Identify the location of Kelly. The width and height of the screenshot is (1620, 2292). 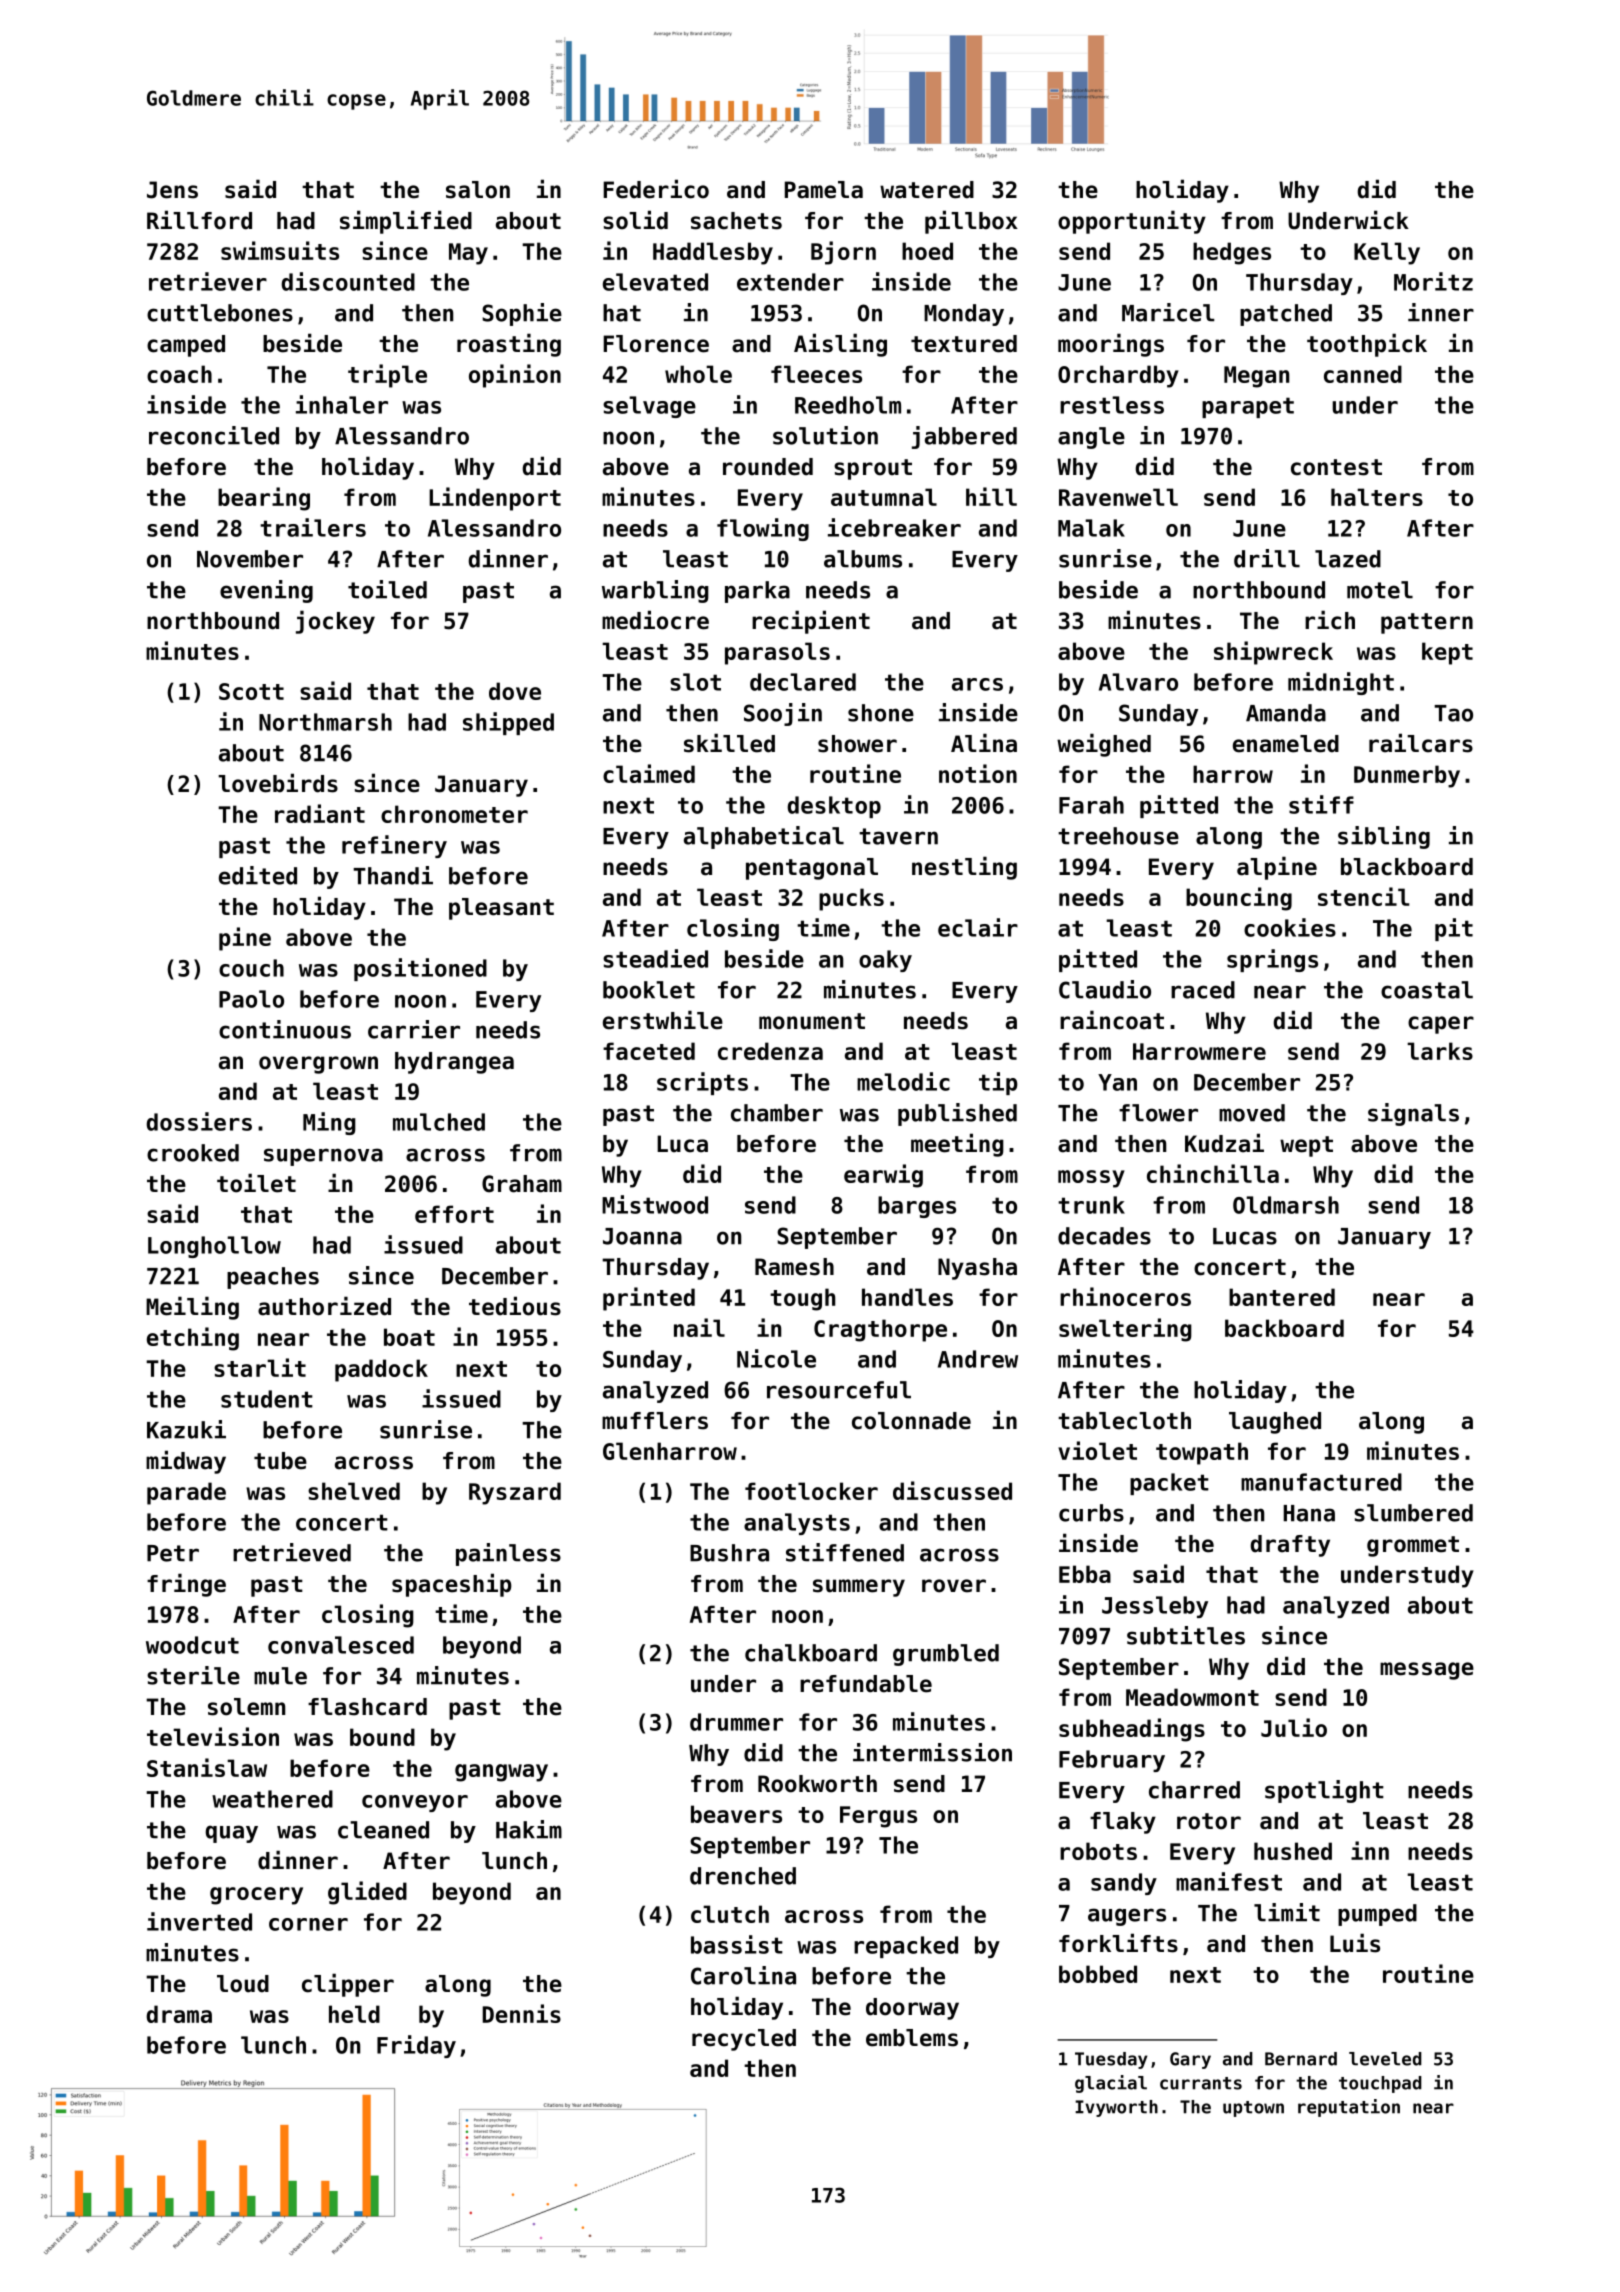
(1387, 253).
